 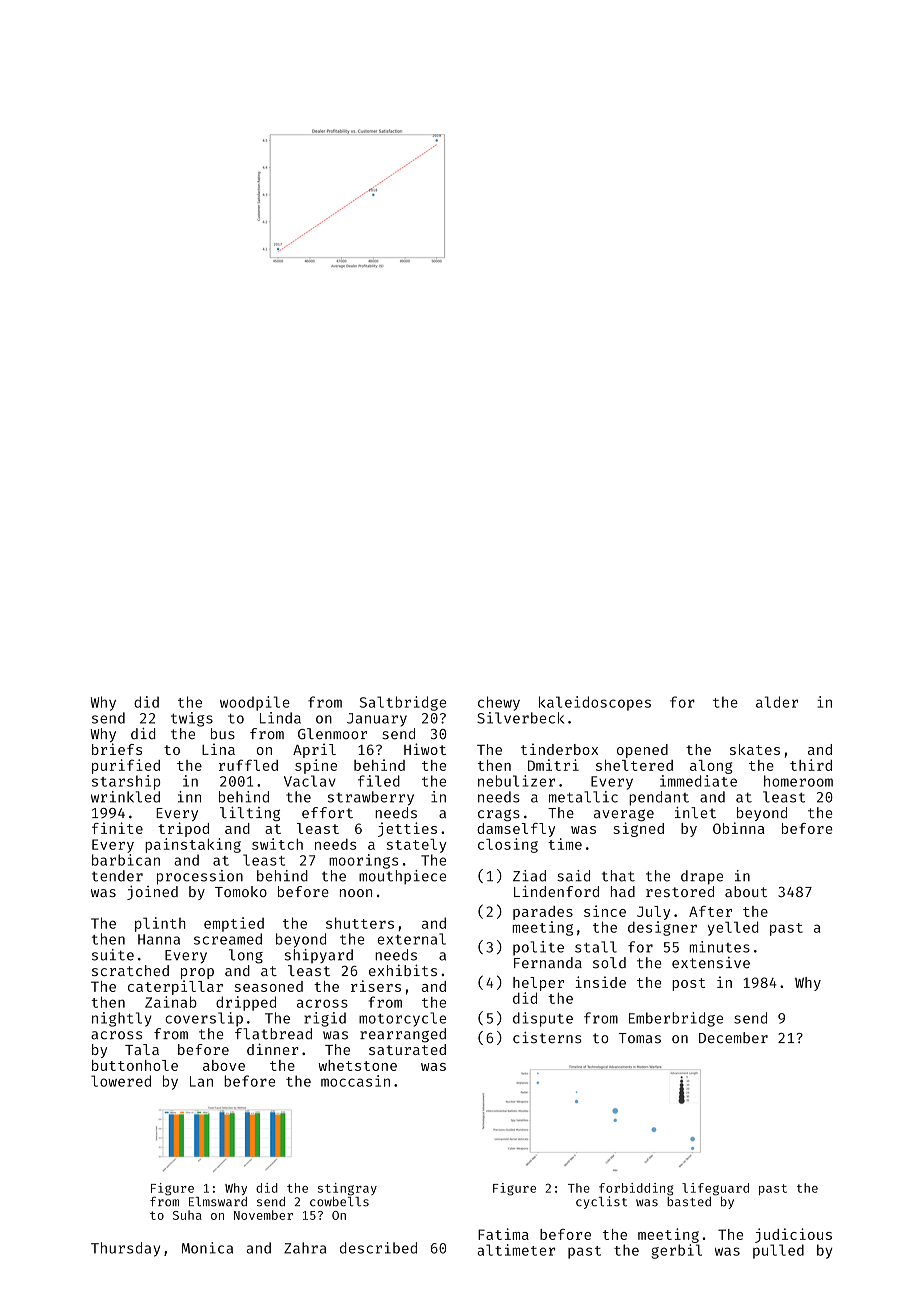 What do you see at coordinates (559, 749) in the screenshot?
I see `tinderbox` at bounding box center [559, 749].
